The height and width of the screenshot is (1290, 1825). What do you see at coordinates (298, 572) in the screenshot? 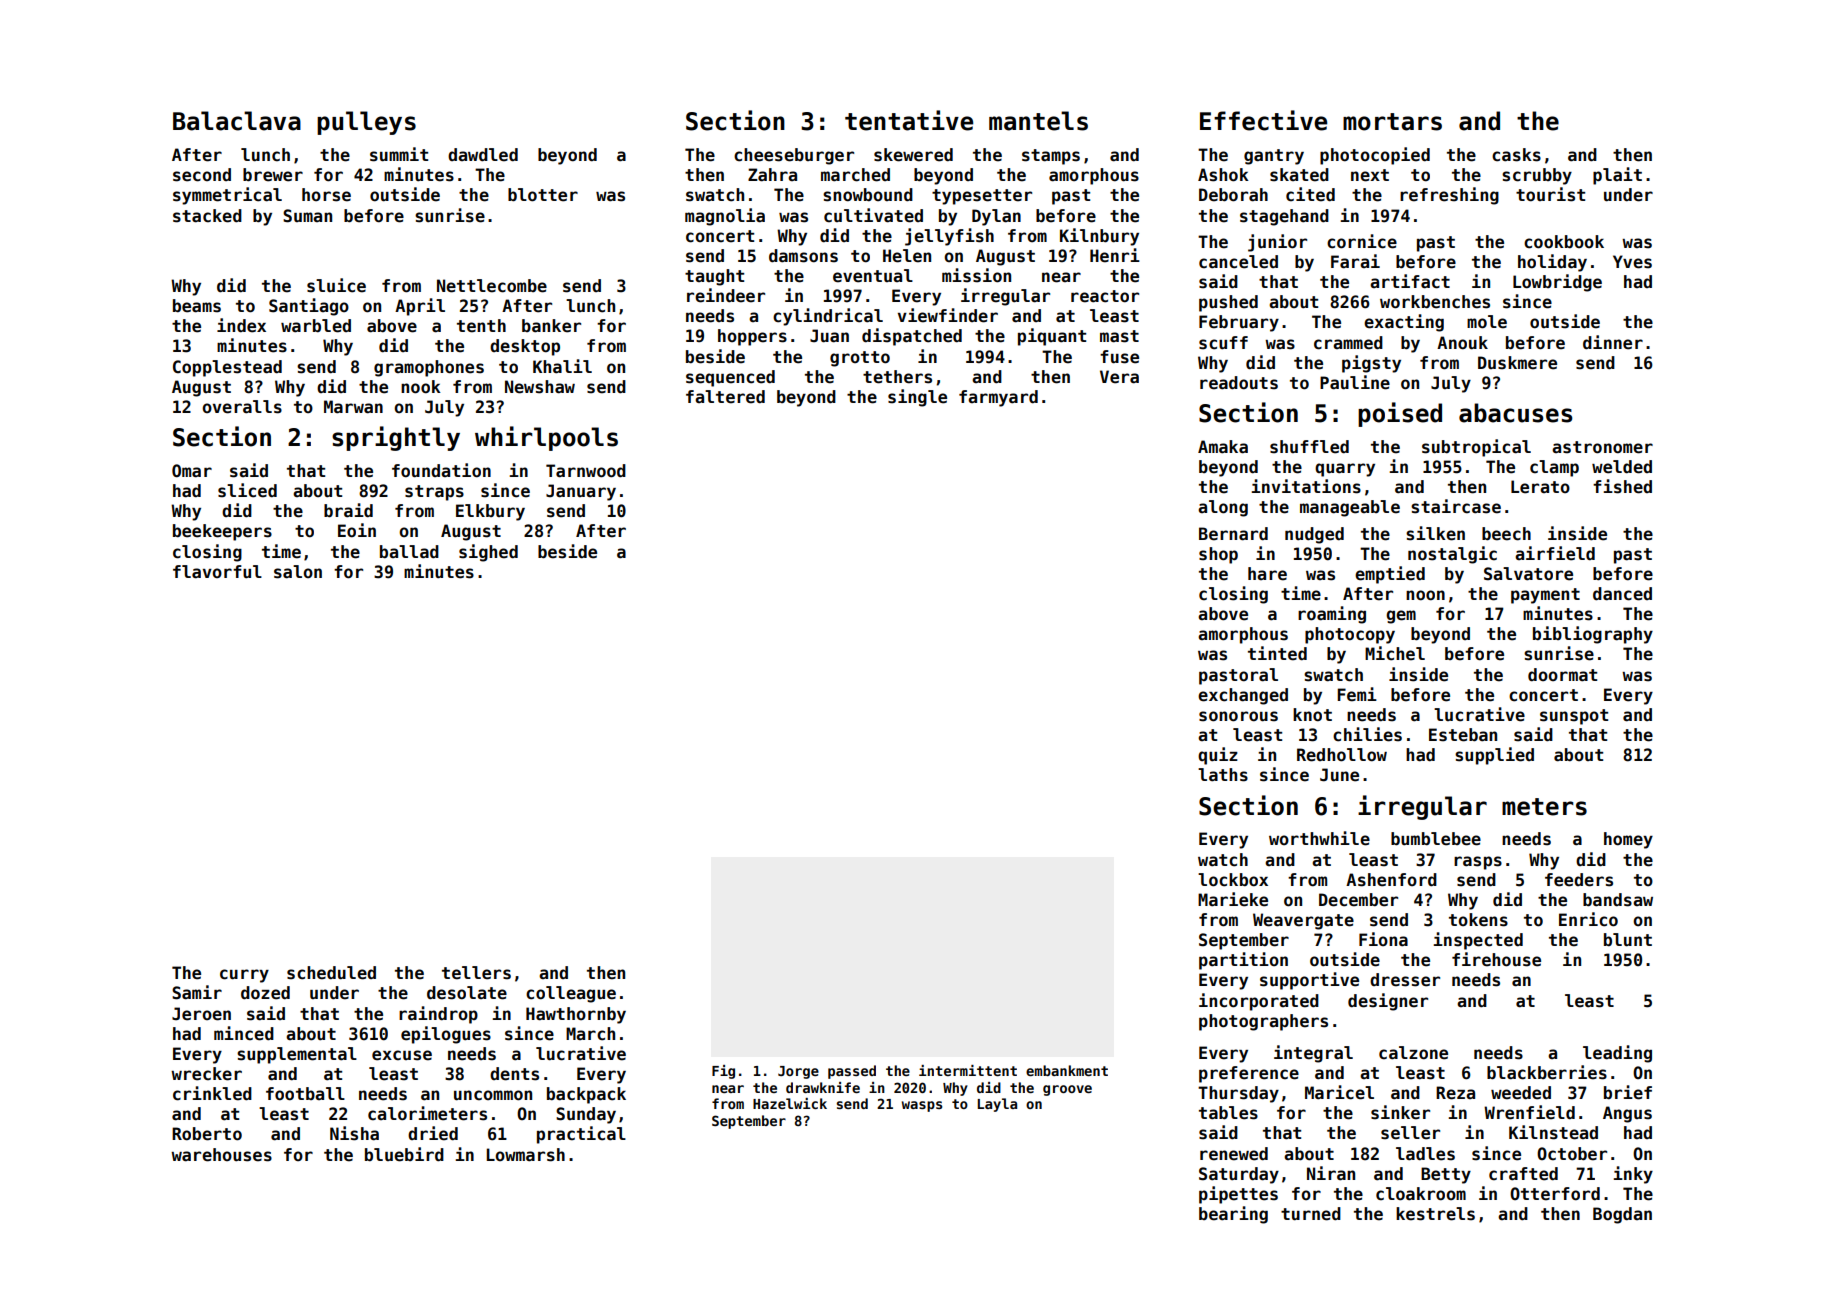
I see `salon` at bounding box center [298, 572].
